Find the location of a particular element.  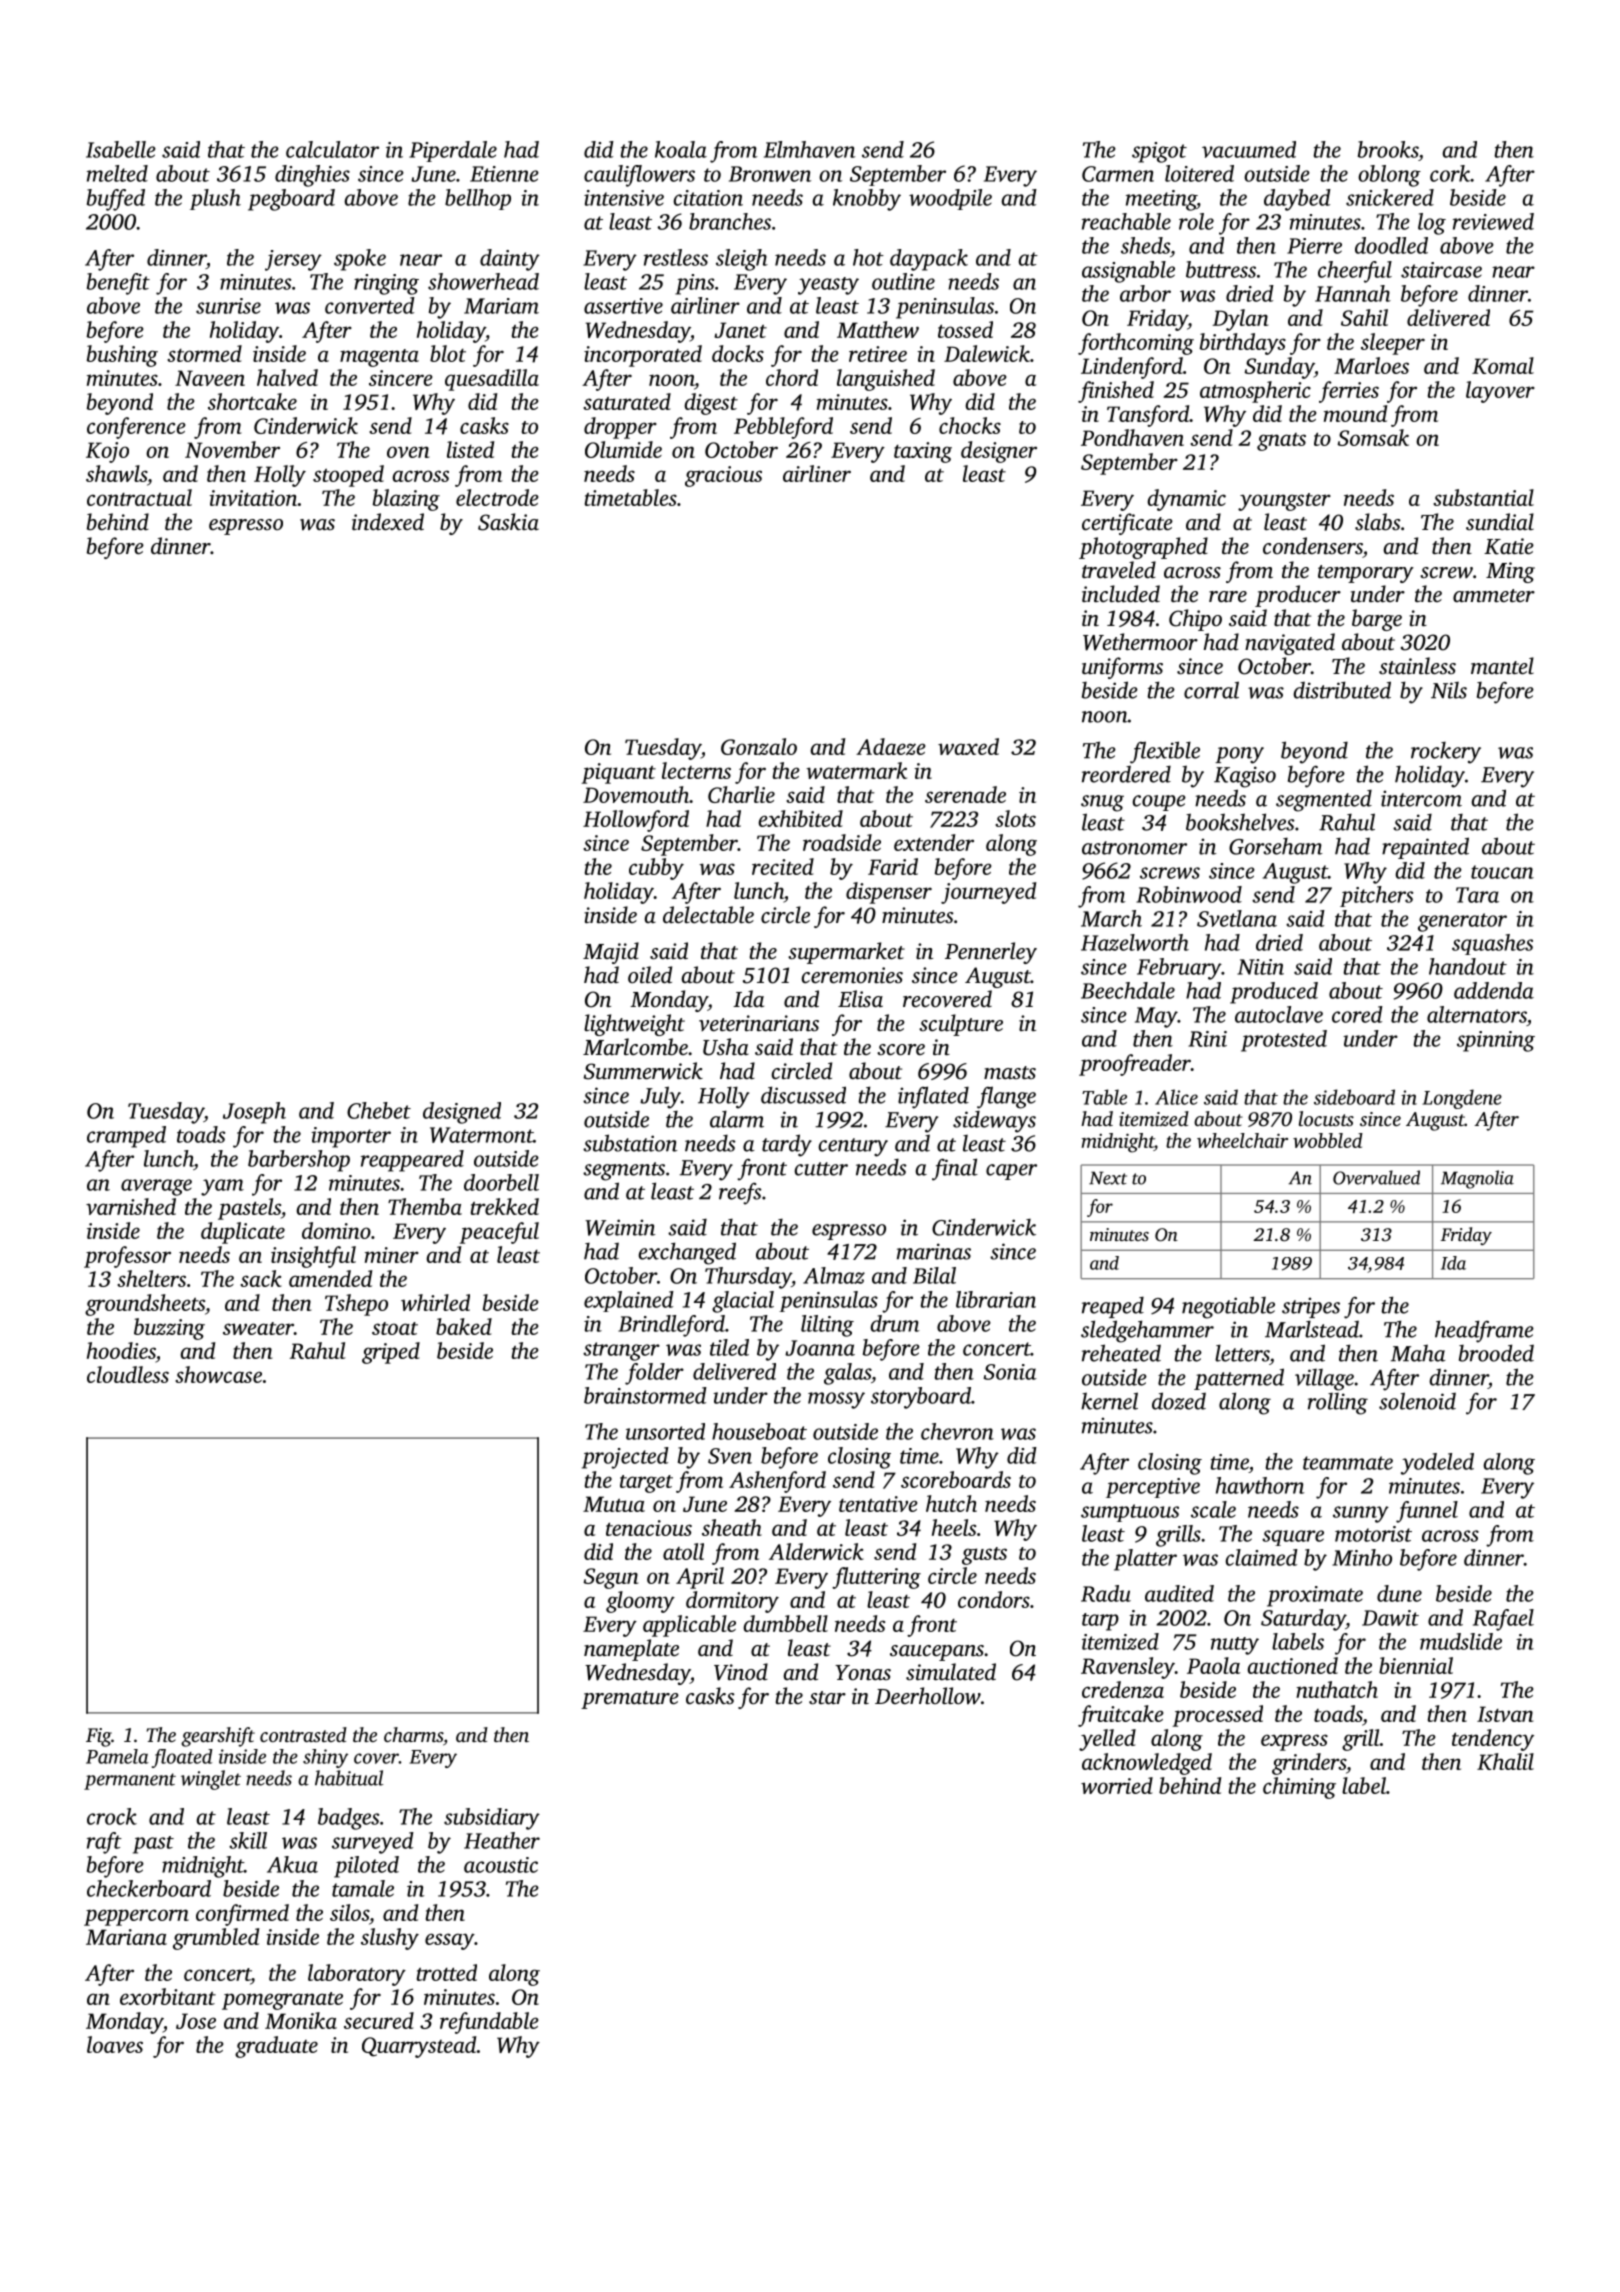

substation is located at coordinates (630, 1143).
